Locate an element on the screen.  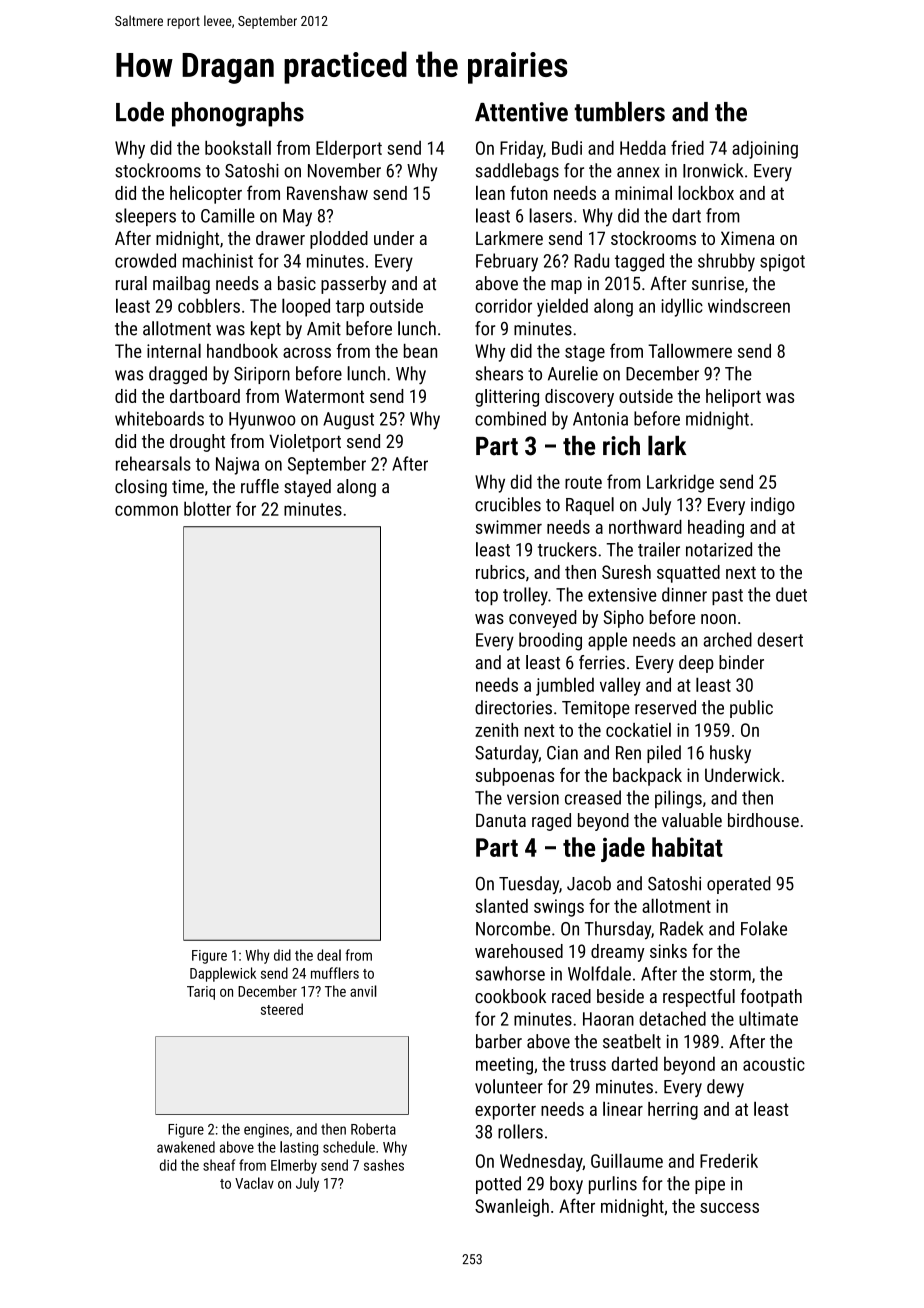
windscreen is located at coordinates (749, 305).
